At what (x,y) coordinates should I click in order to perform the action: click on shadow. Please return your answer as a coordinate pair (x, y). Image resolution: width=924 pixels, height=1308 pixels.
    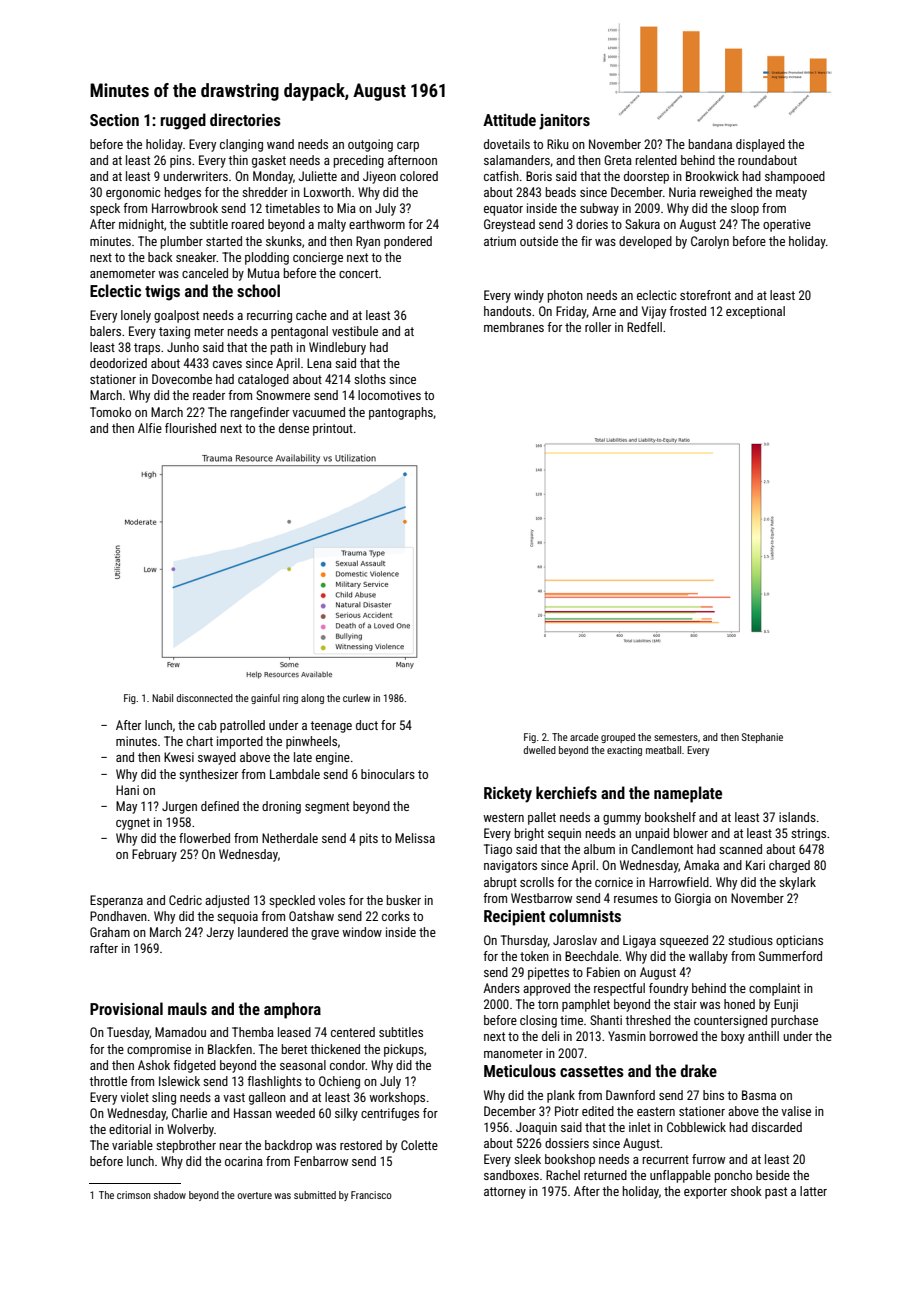
    Looking at the image, I should click on (170, 1195).
